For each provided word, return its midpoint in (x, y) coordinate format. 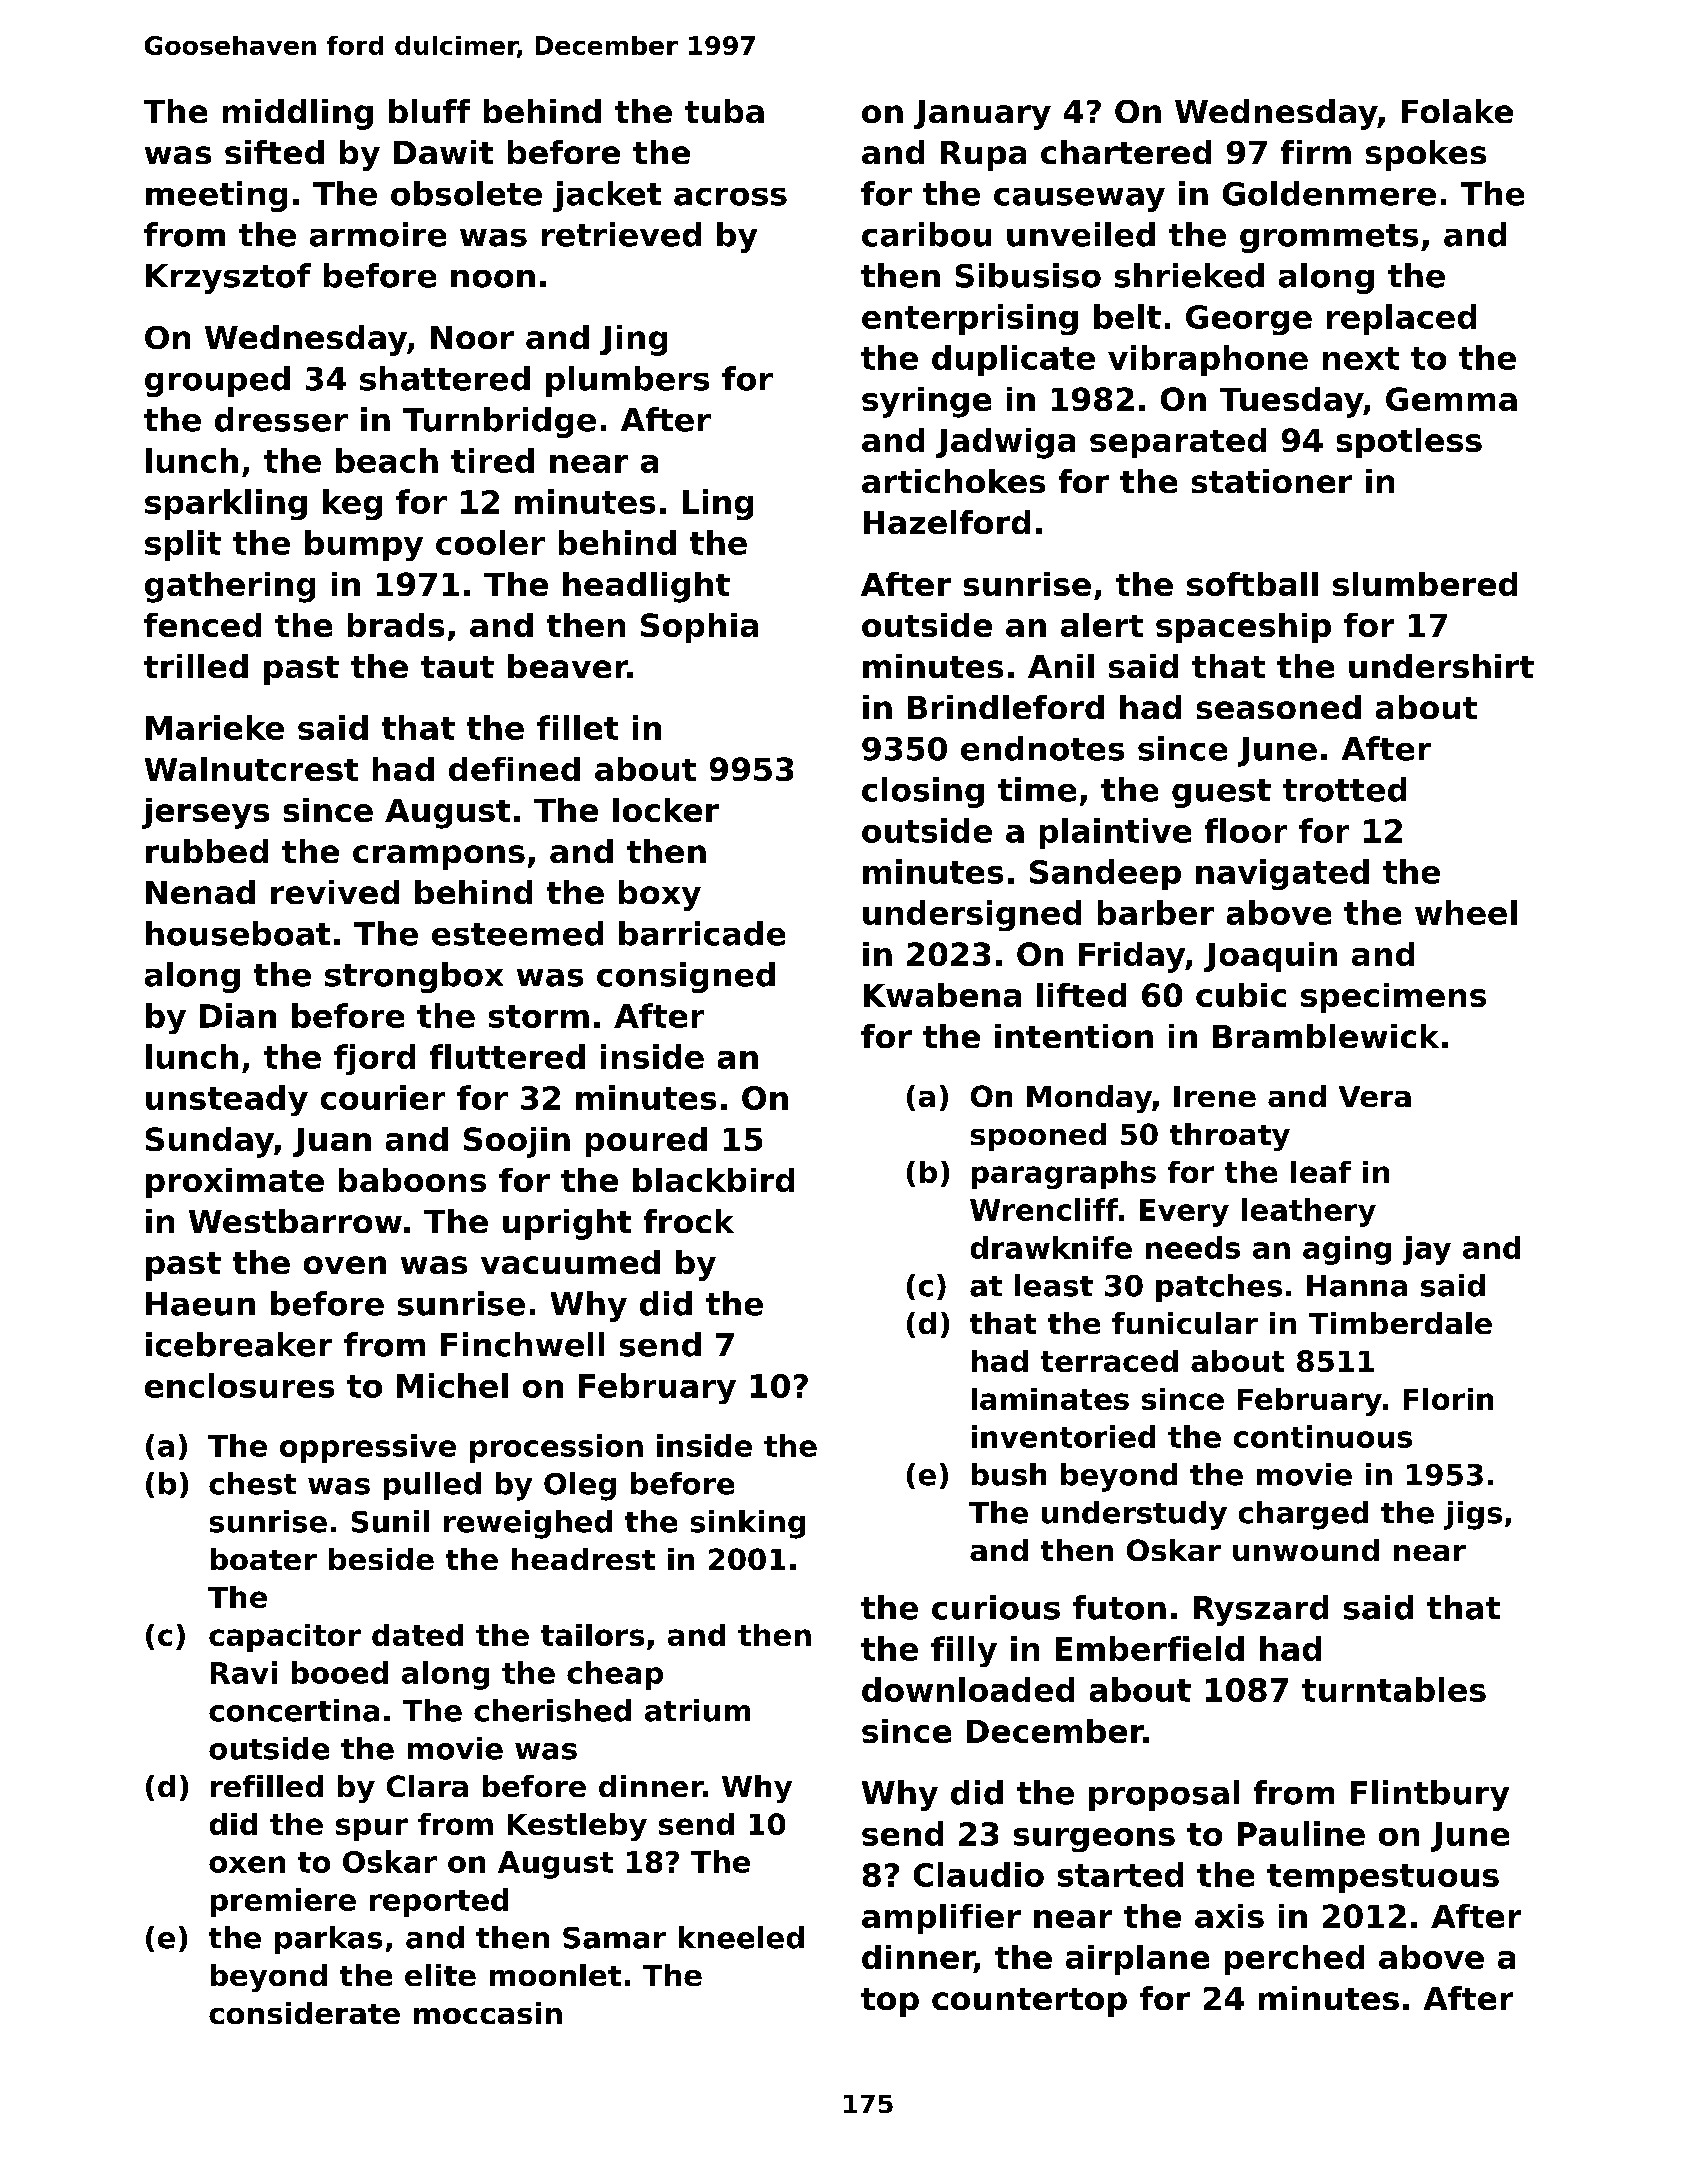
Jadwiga (1005, 443)
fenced (202, 625)
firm (1316, 152)
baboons (412, 1180)
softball (1252, 584)
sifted (274, 152)
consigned (686, 977)
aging (1347, 1250)
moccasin (488, 2013)
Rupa (983, 156)
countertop (1029, 2002)
